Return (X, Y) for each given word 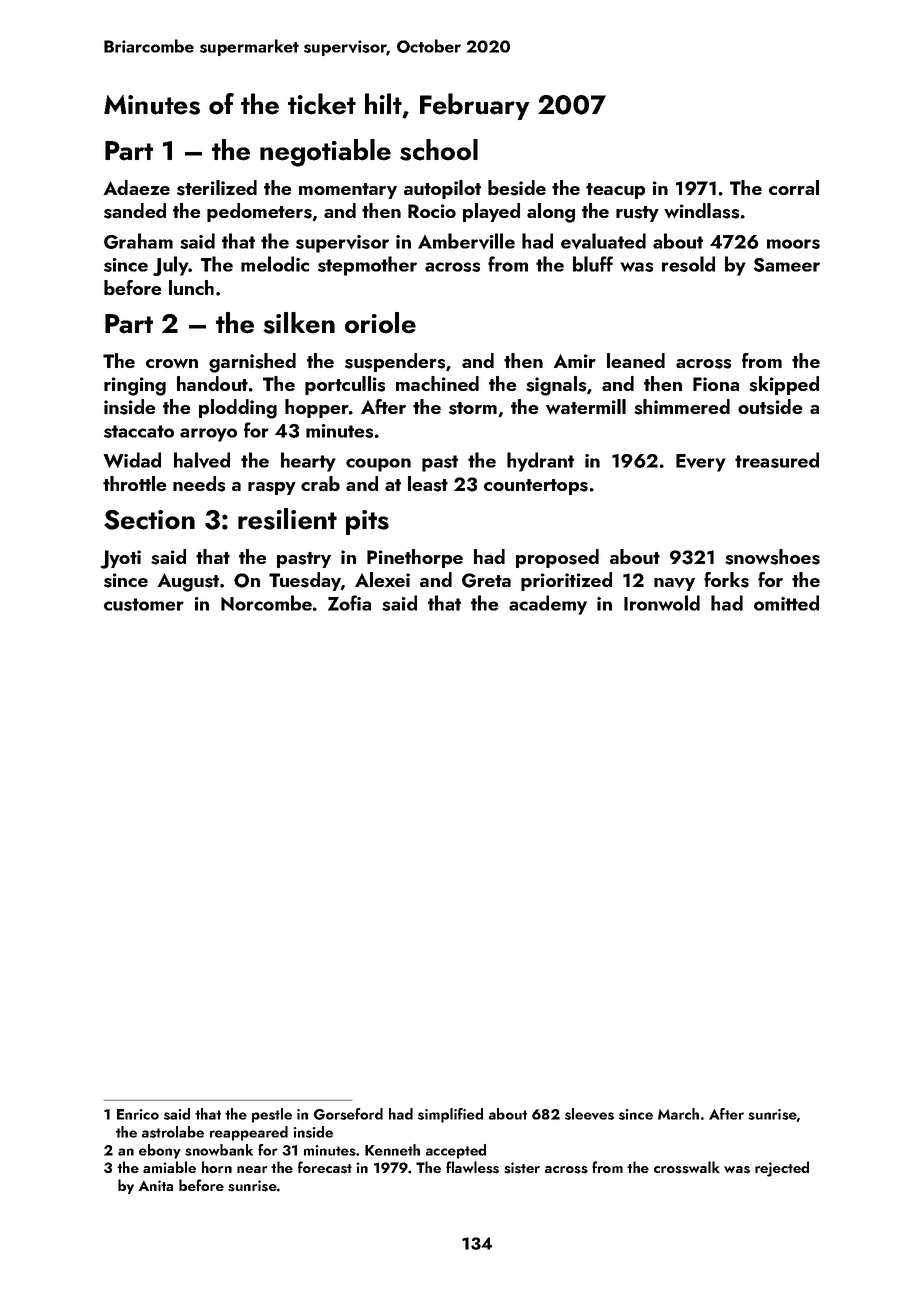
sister (522, 1168)
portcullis (345, 385)
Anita (155, 1185)
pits (367, 522)
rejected (782, 1169)
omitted (786, 603)
